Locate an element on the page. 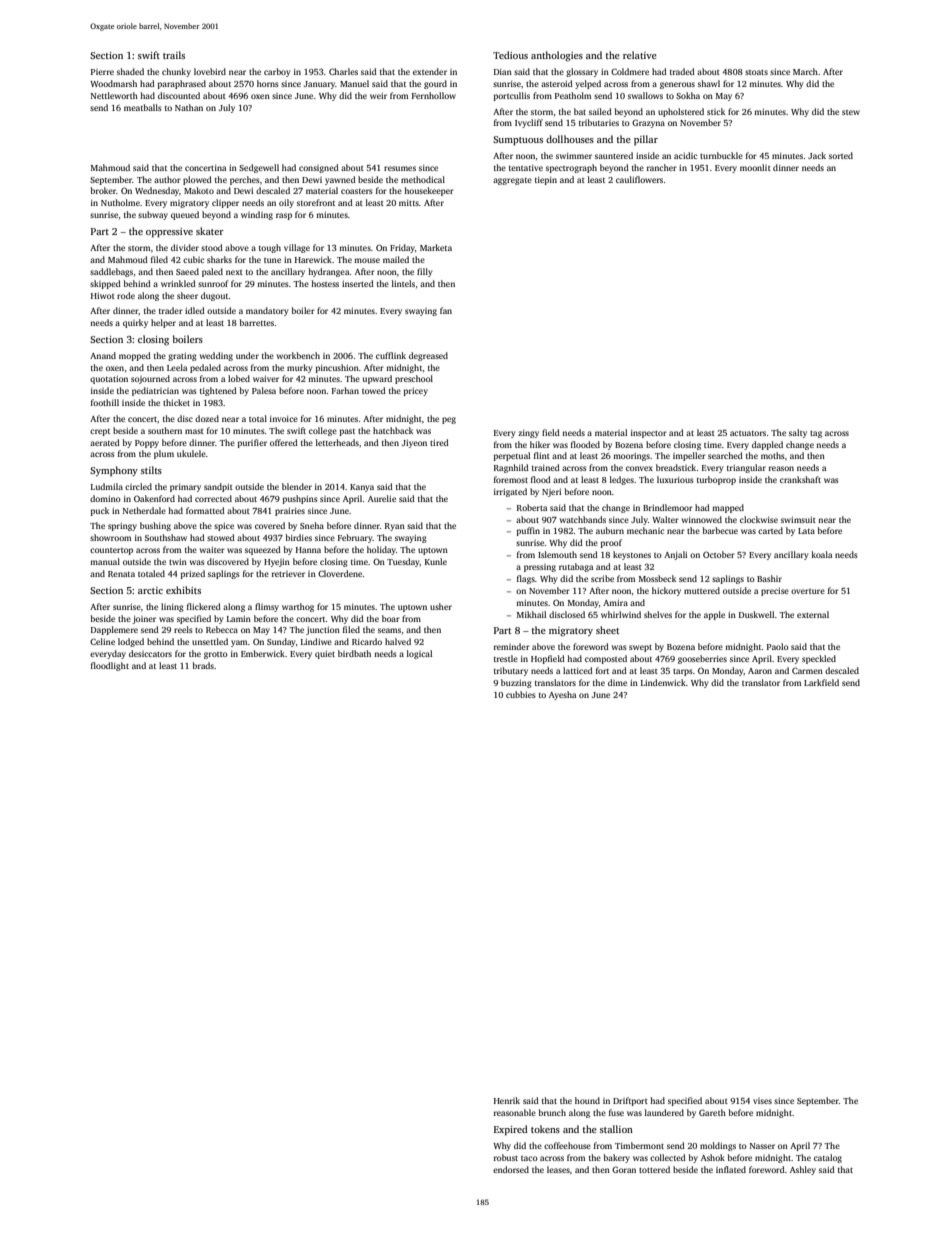 The width and height of the document is (952, 1233). meatballs is located at coordinates (143, 107).
